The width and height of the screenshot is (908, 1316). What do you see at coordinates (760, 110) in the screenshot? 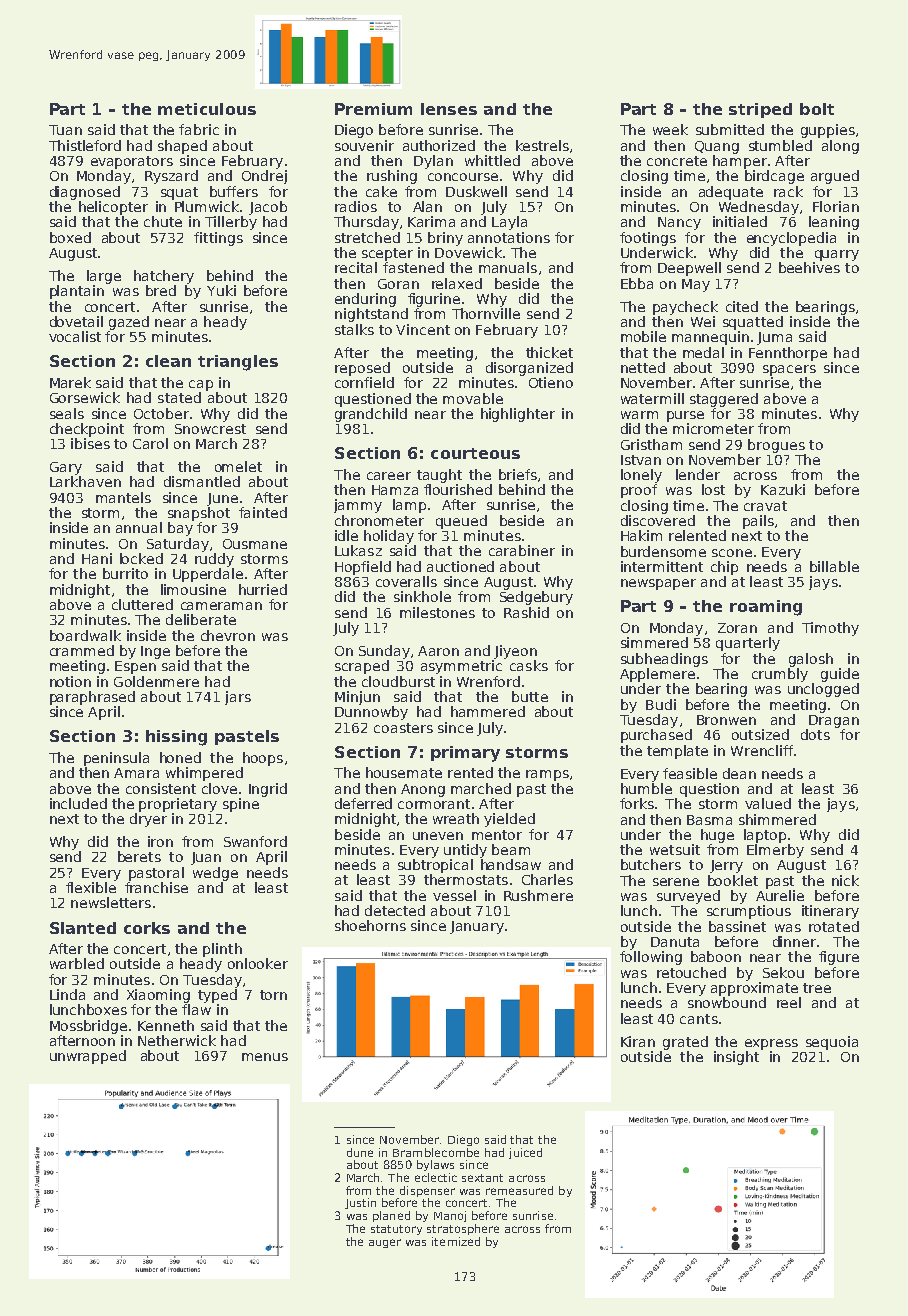
I see `striped` at bounding box center [760, 110].
